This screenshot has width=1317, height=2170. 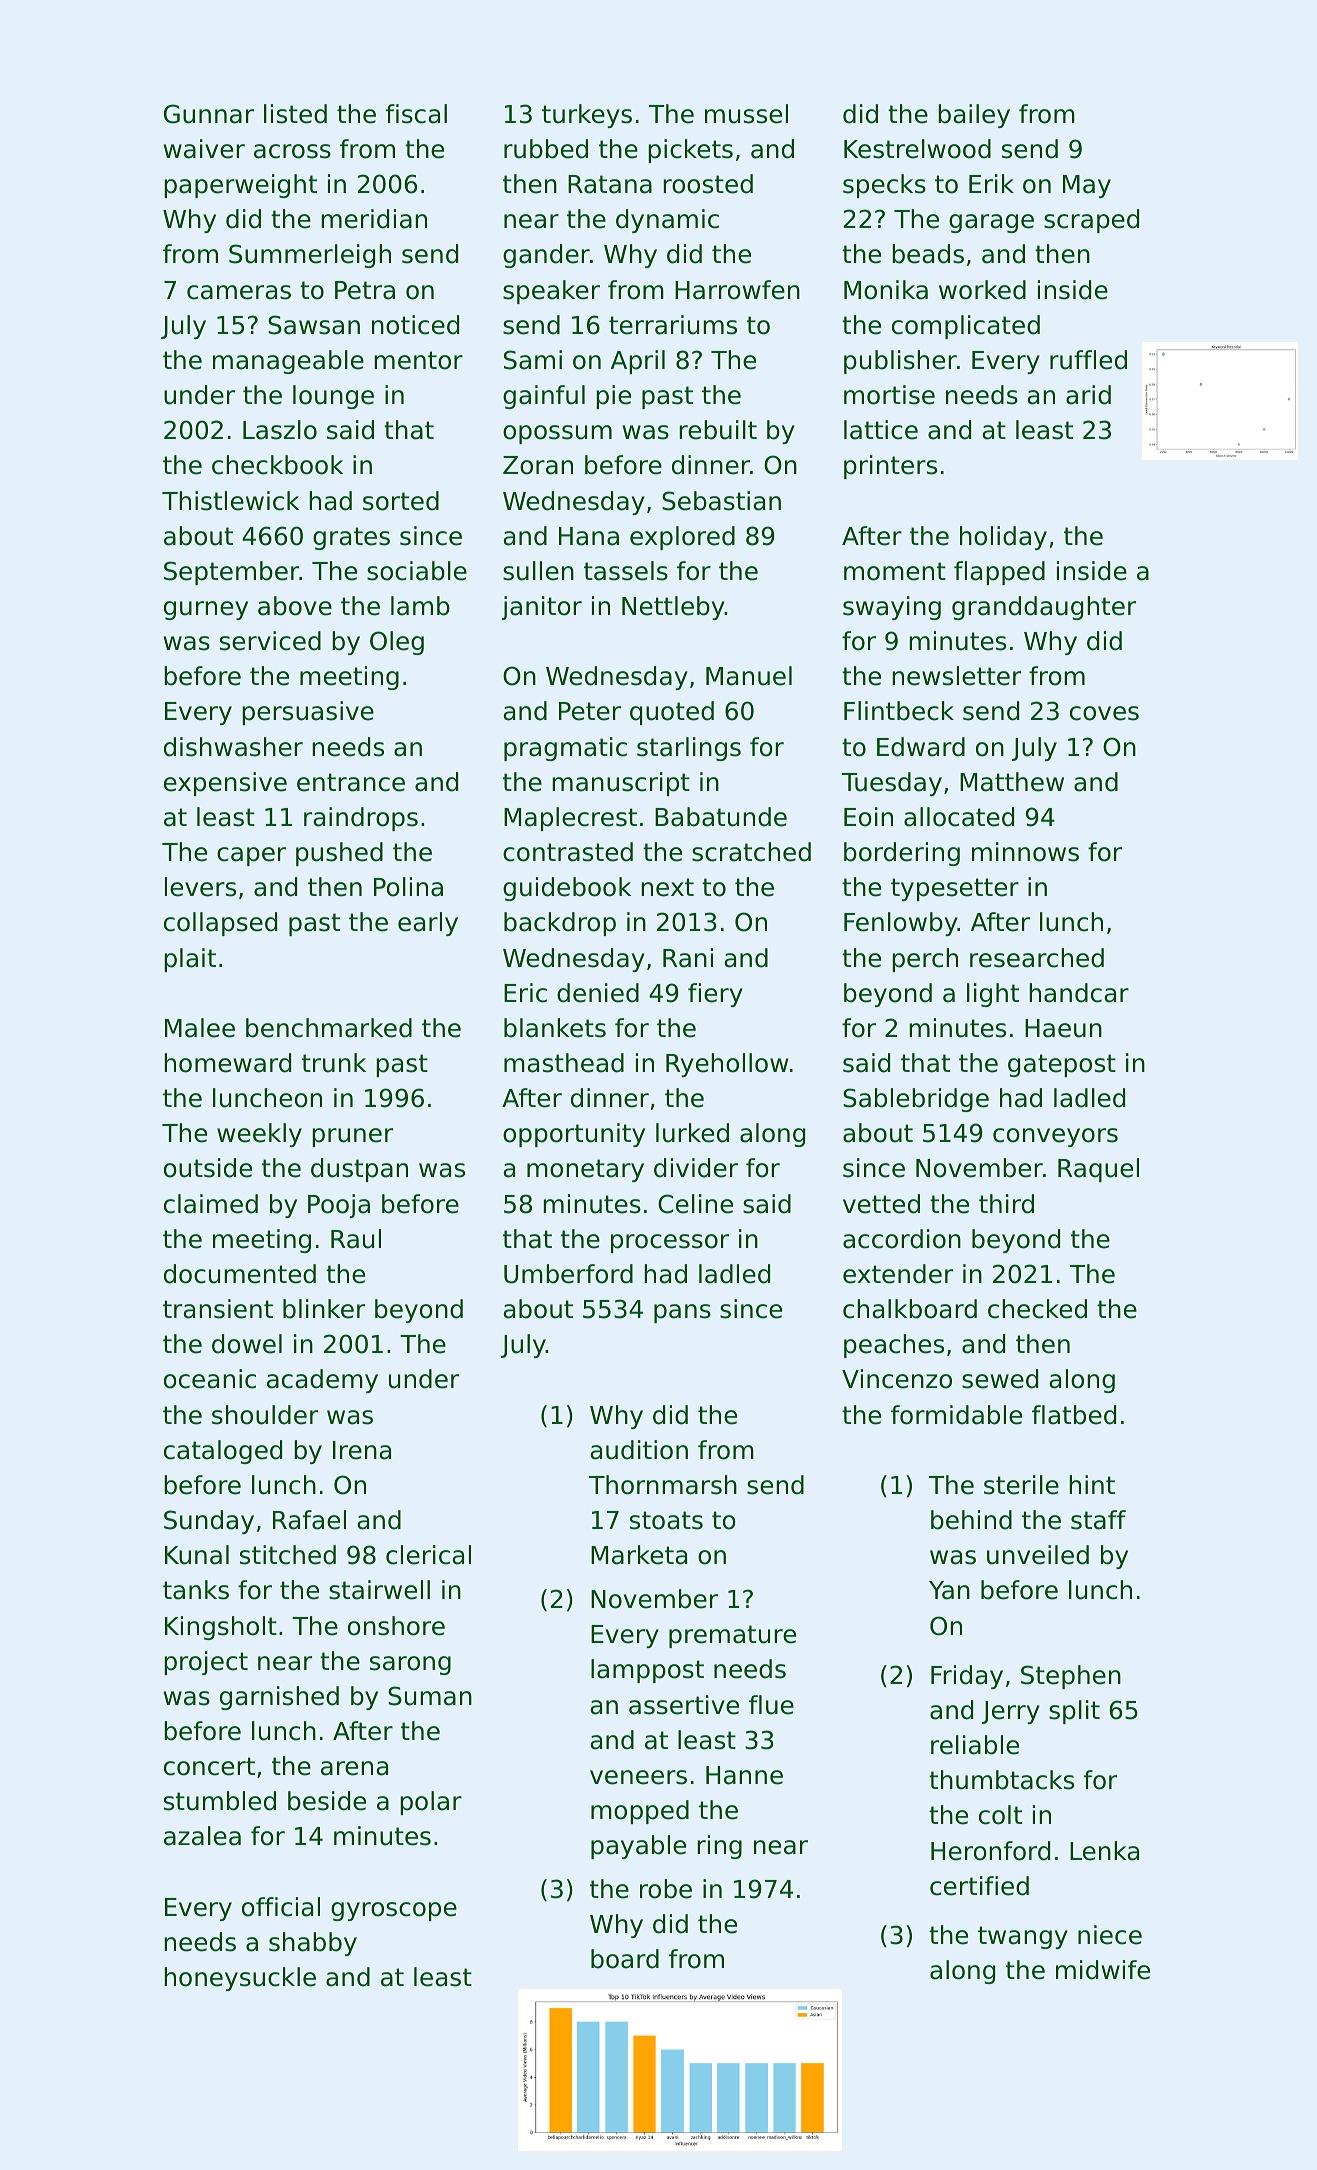 What do you see at coordinates (1062, 1065) in the screenshot?
I see `gatepost` at bounding box center [1062, 1065].
